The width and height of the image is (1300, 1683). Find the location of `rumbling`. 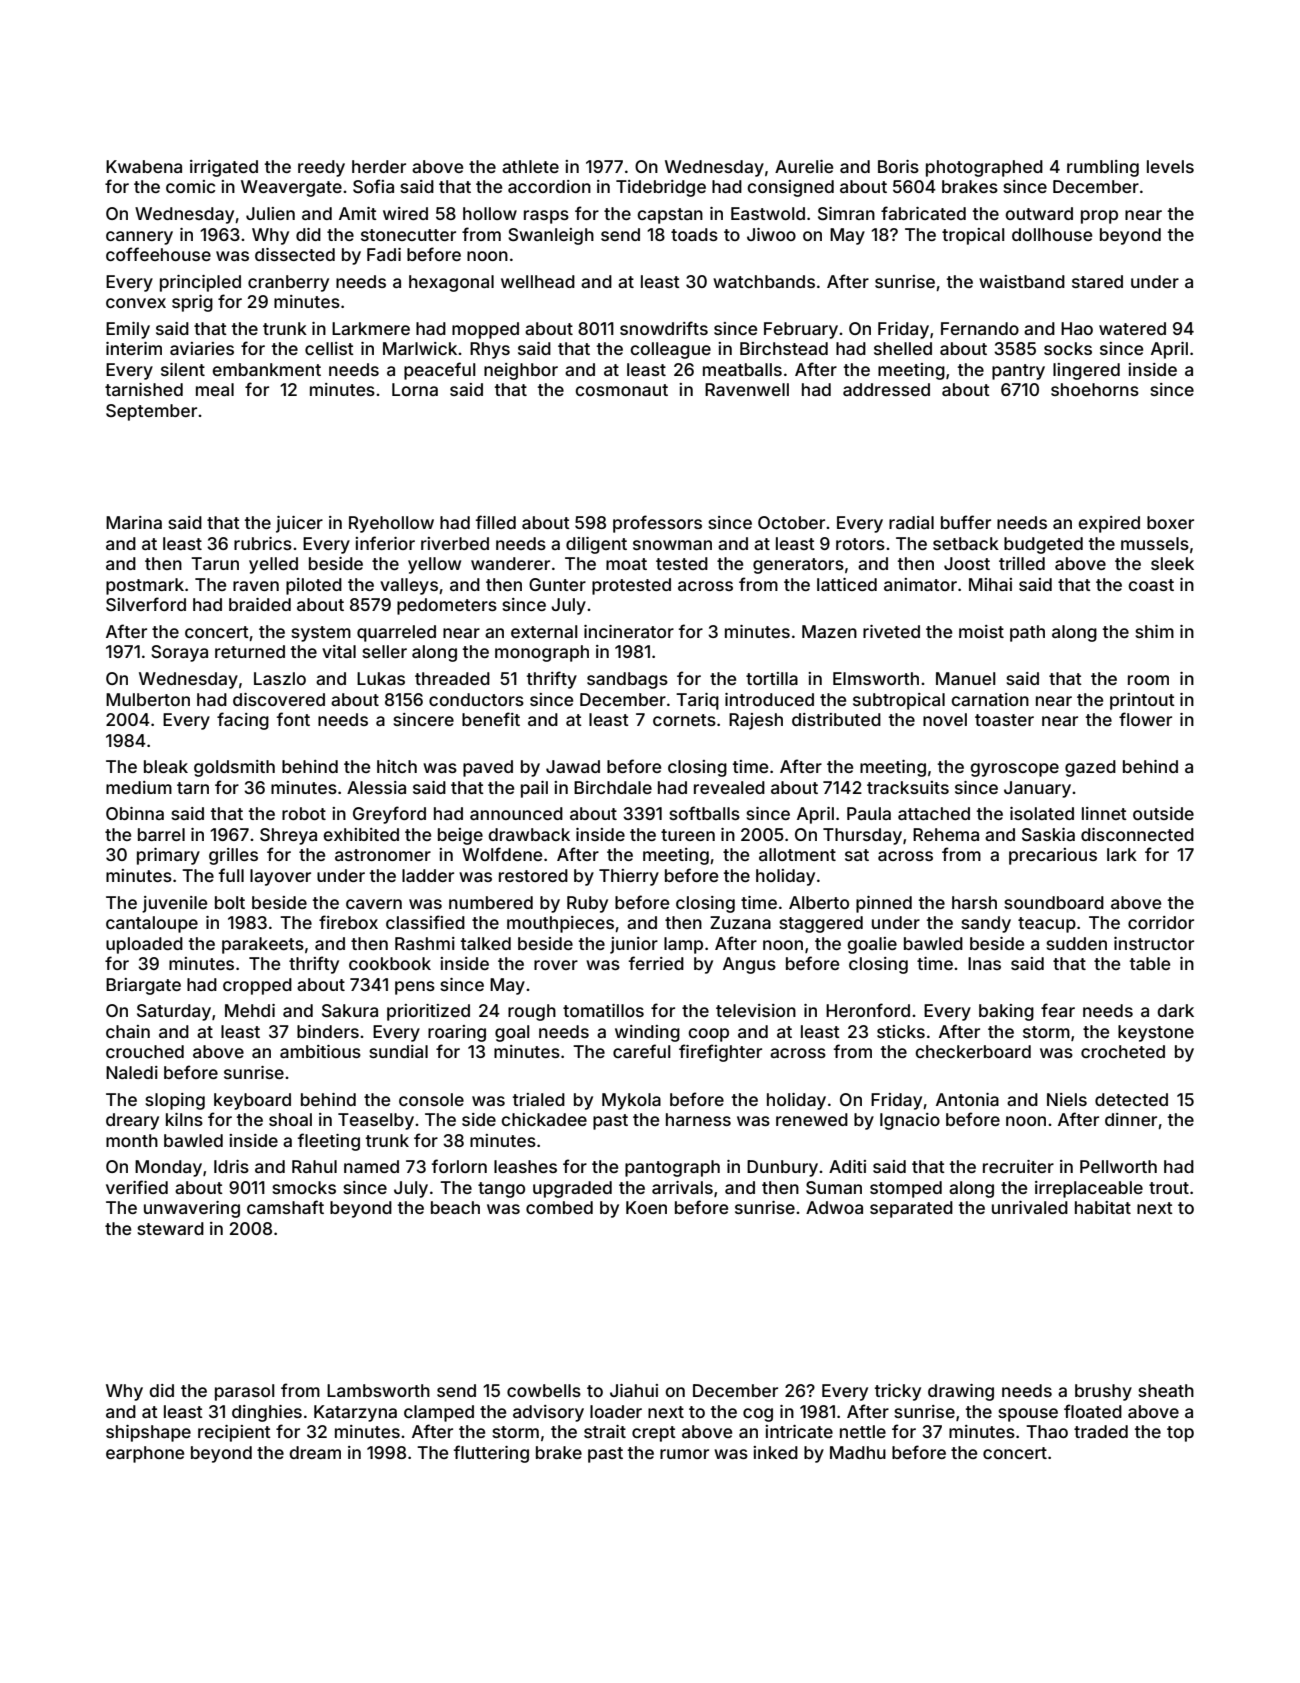

rumbling is located at coordinates (1103, 168).
